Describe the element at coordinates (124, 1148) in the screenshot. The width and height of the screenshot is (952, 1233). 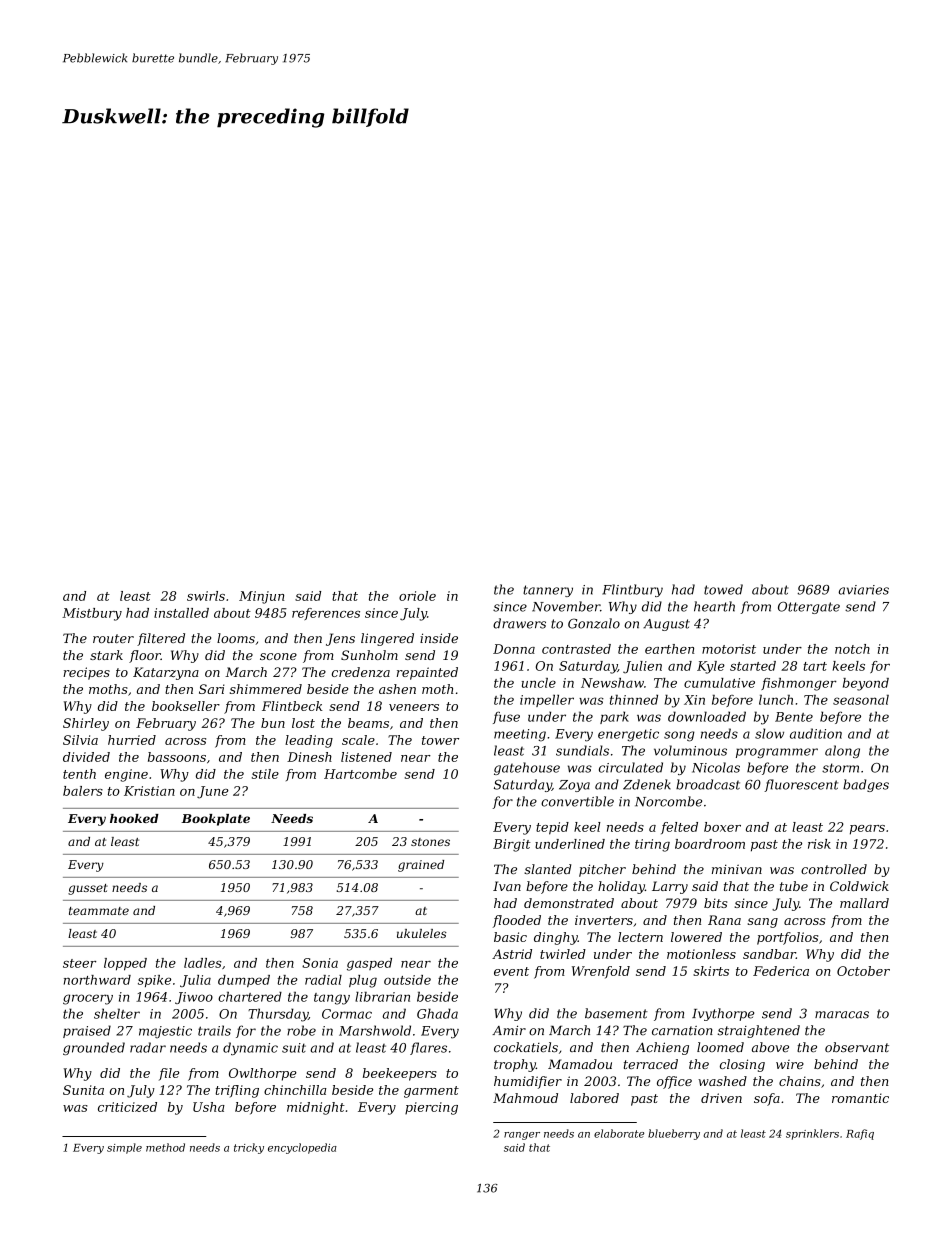
I see `simple` at that location.
